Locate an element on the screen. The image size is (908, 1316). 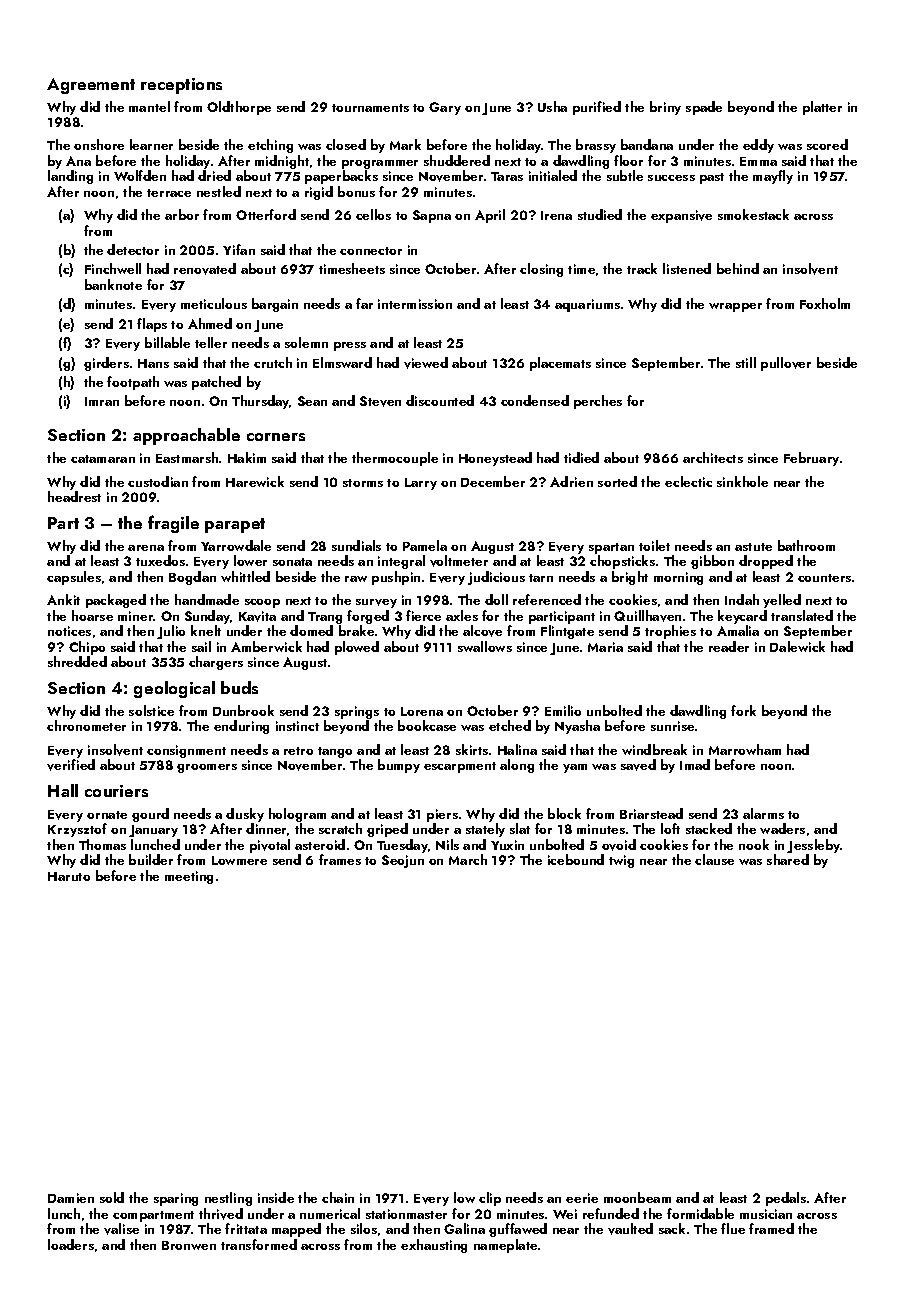
eddy is located at coordinates (758, 146).
